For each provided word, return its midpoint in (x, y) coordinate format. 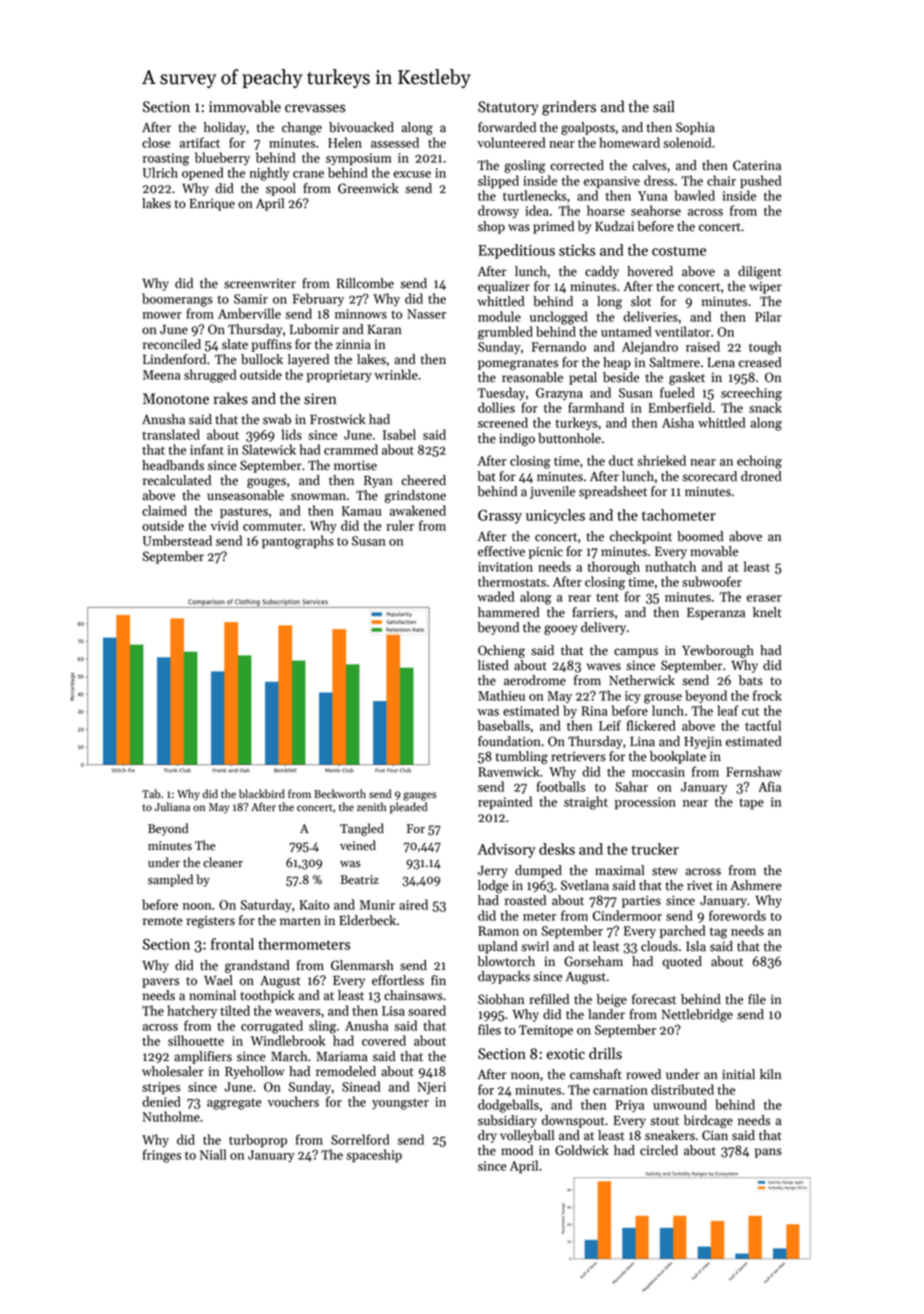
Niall (213, 1154)
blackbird (262, 794)
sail (664, 106)
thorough (613, 568)
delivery (603, 628)
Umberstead (177, 540)
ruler (400, 525)
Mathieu (501, 695)
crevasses (315, 108)
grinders (569, 108)
